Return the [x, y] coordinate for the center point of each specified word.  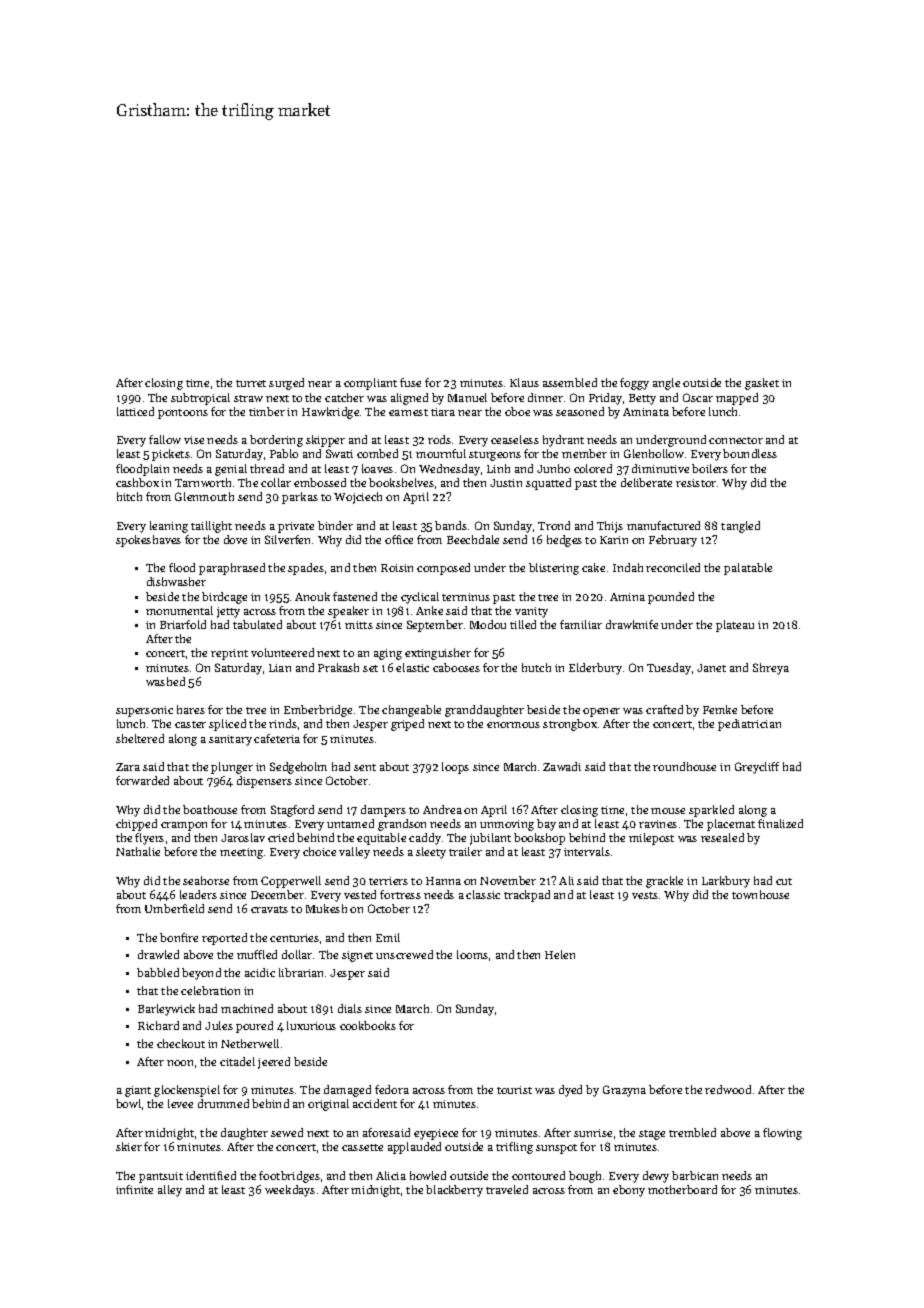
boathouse [210, 809]
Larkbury [726, 882]
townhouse [760, 894]
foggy [634, 384]
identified [211, 1175]
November [508, 880]
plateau [735, 626]
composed [443, 569]
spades [306, 569]
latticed [135, 411]
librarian [301, 972]
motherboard [682, 1189]
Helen [560, 954]
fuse [410, 382]
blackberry [454, 1191]
